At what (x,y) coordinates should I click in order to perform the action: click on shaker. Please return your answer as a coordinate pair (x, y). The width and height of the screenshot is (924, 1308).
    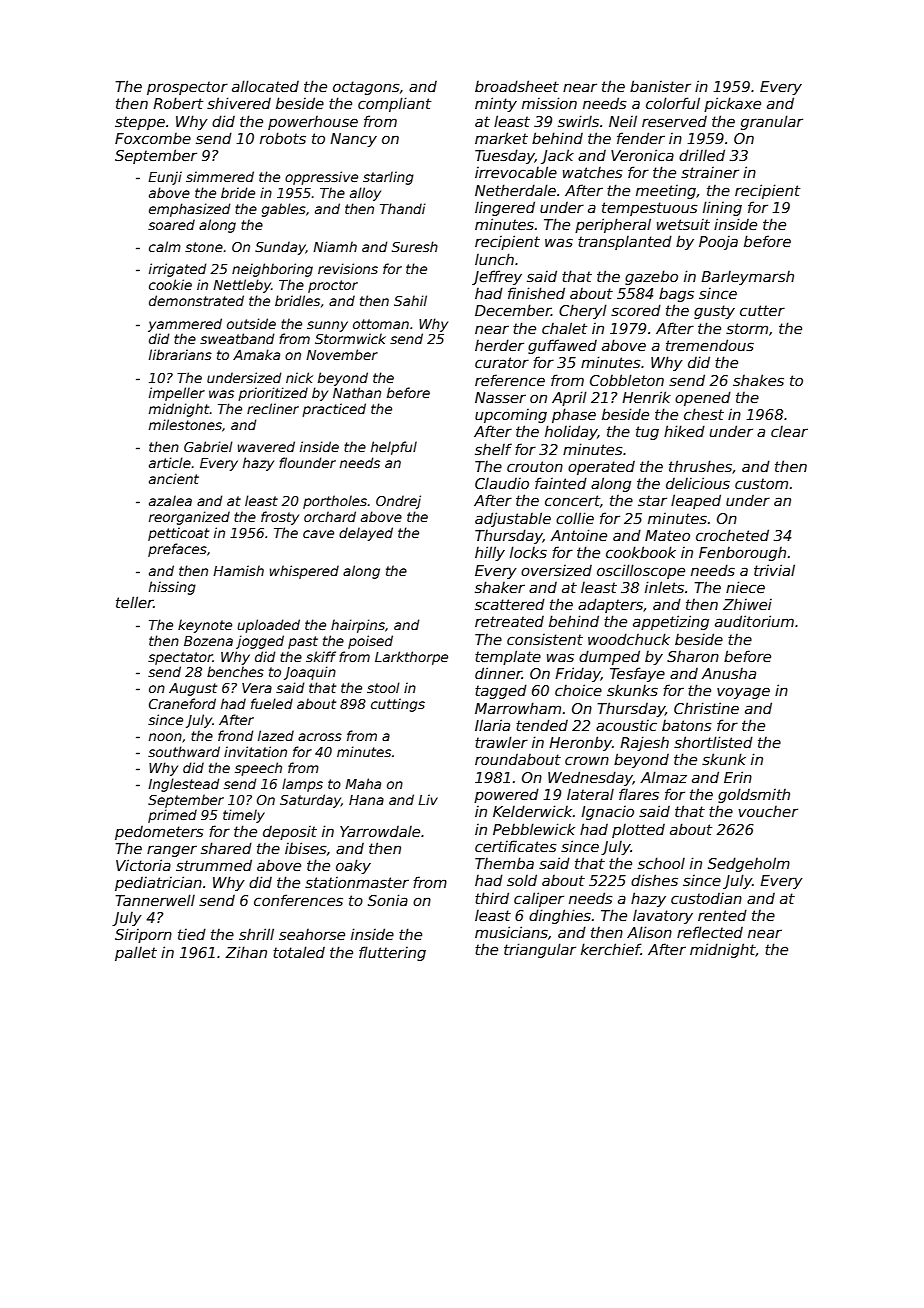
    Looking at the image, I should click on (500, 587).
